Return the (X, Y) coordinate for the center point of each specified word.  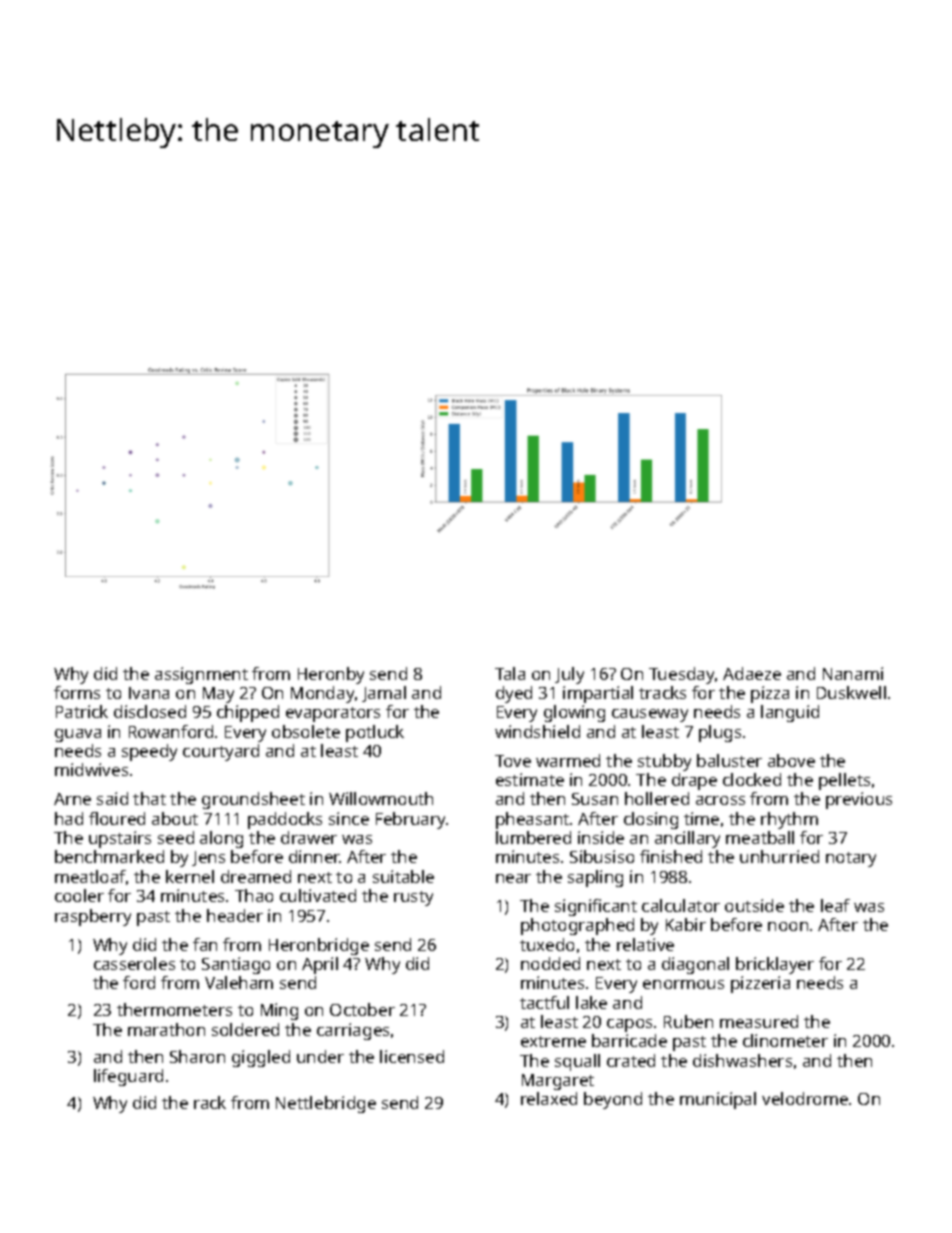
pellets (844, 781)
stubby (664, 762)
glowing (574, 713)
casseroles (134, 963)
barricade (629, 1040)
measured (759, 1021)
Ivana (149, 693)
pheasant (532, 820)
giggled (261, 1058)
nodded (550, 963)
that (149, 798)
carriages (353, 1031)
